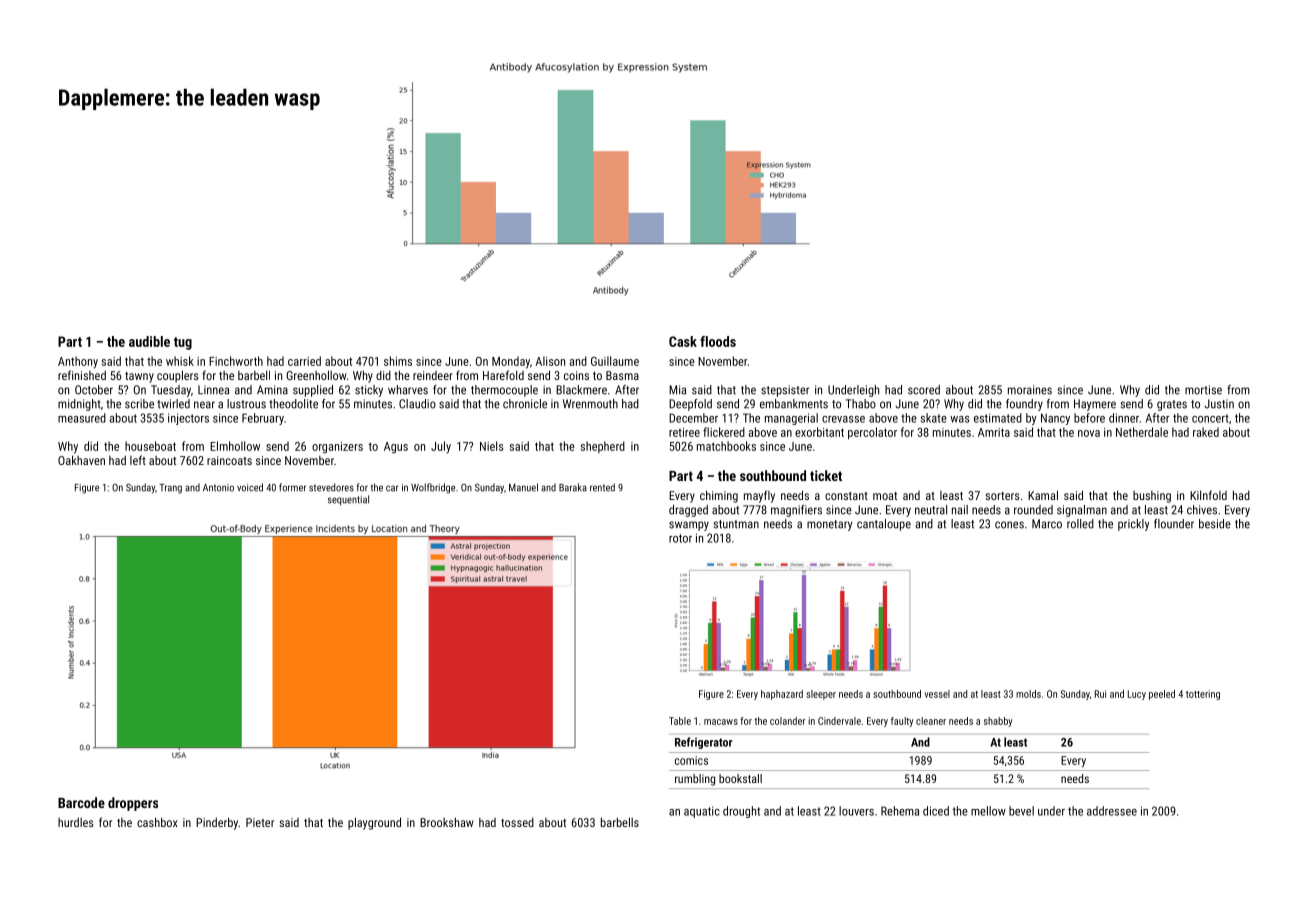  Describe the element at coordinates (573, 487) in the screenshot. I see `Baraka` at that location.
